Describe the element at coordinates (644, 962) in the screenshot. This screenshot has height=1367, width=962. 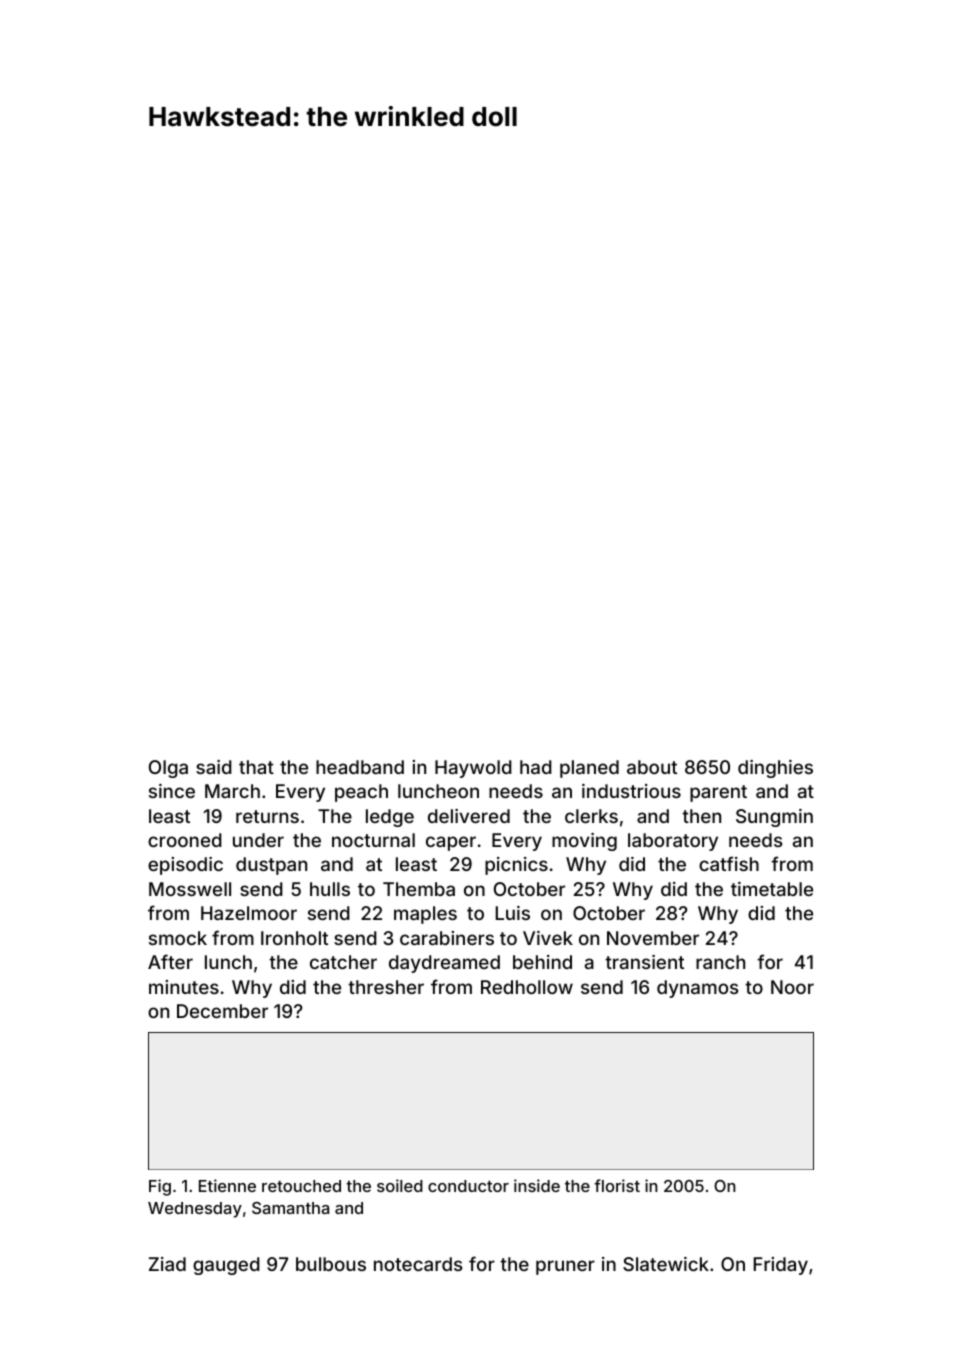
I see `transient` at that location.
